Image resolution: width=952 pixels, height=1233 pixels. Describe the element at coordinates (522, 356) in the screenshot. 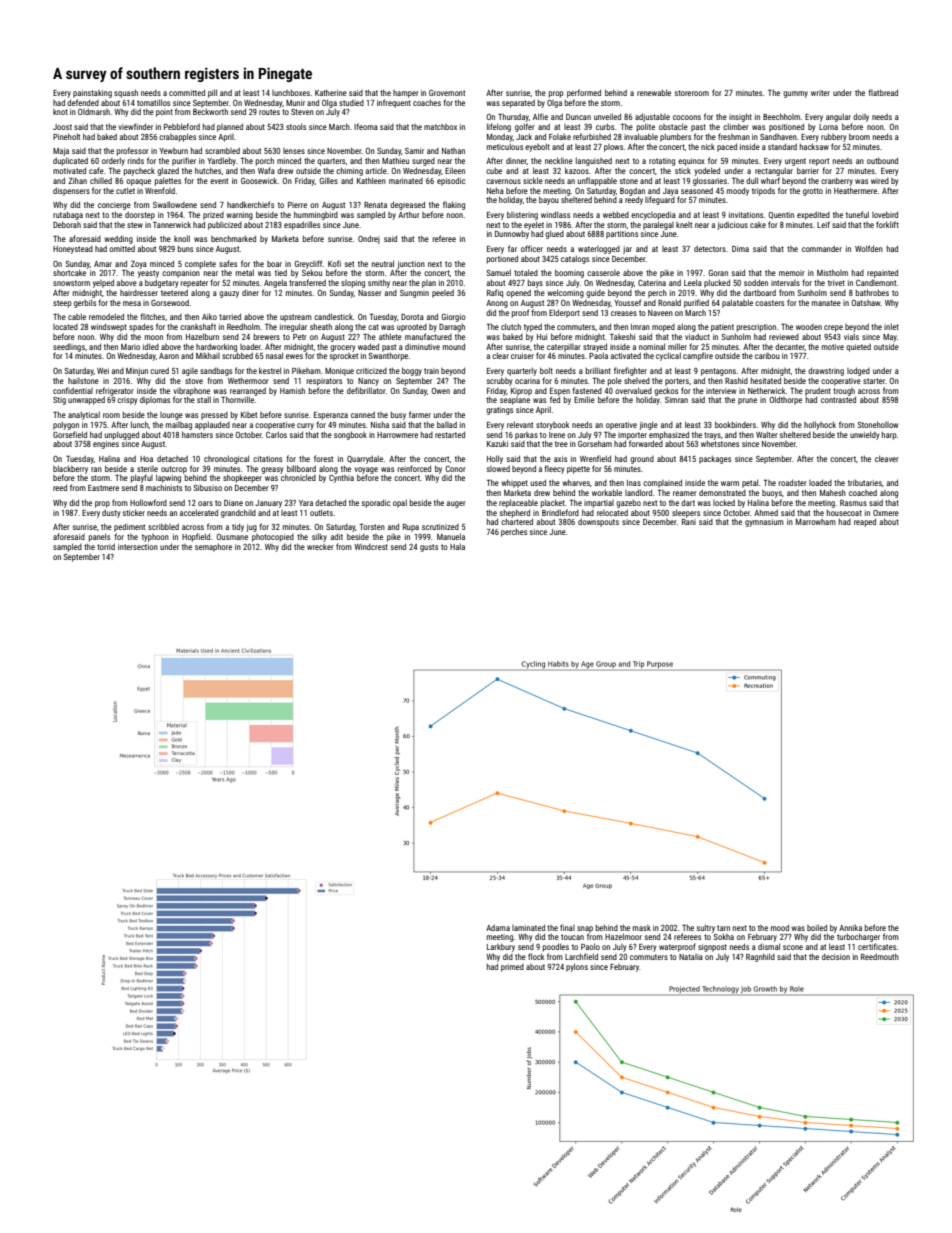

I see `cruiser` at that location.
